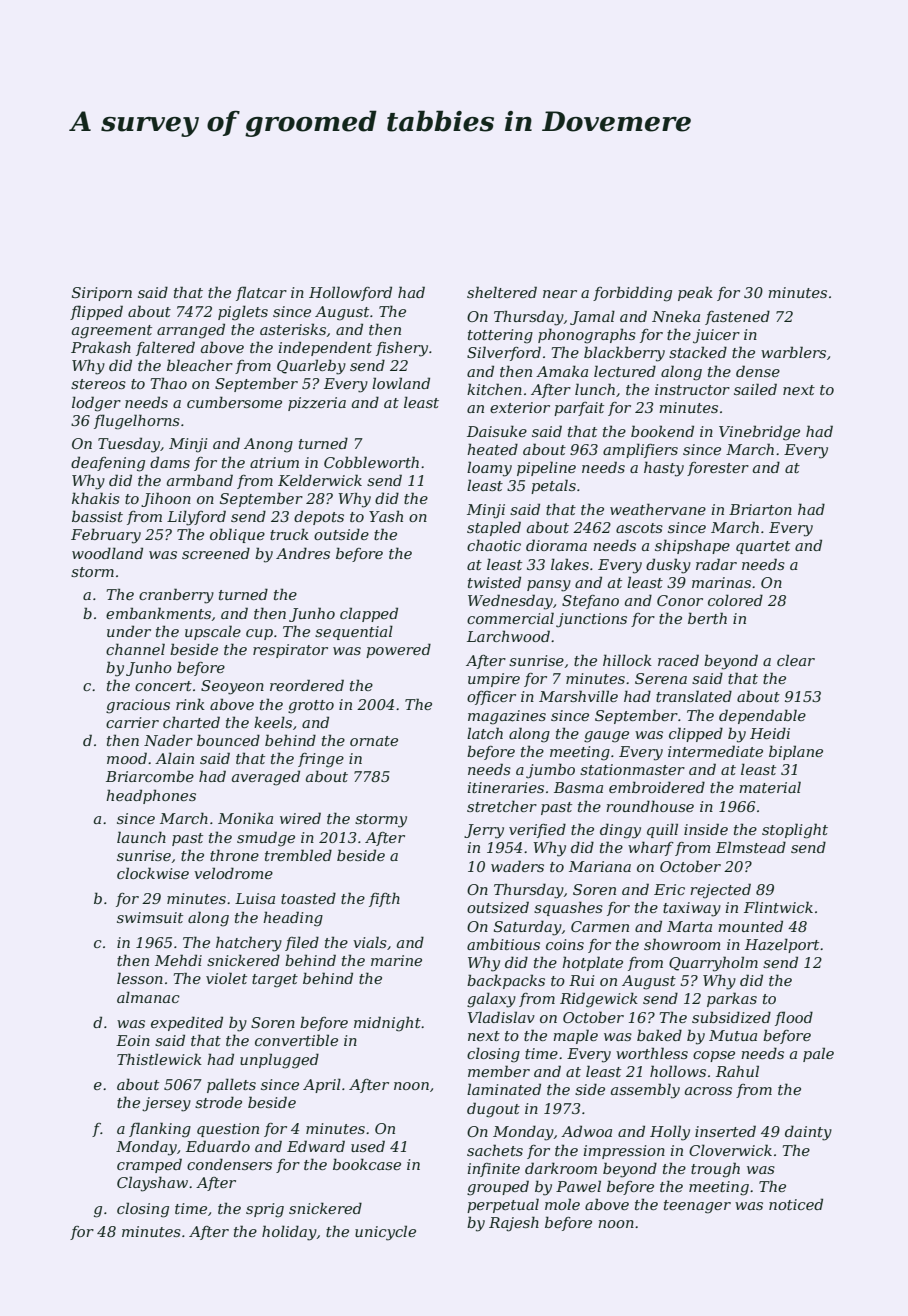 The image size is (908, 1316). Describe the element at coordinates (317, 404) in the document. I see `pizzeria` at that location.
